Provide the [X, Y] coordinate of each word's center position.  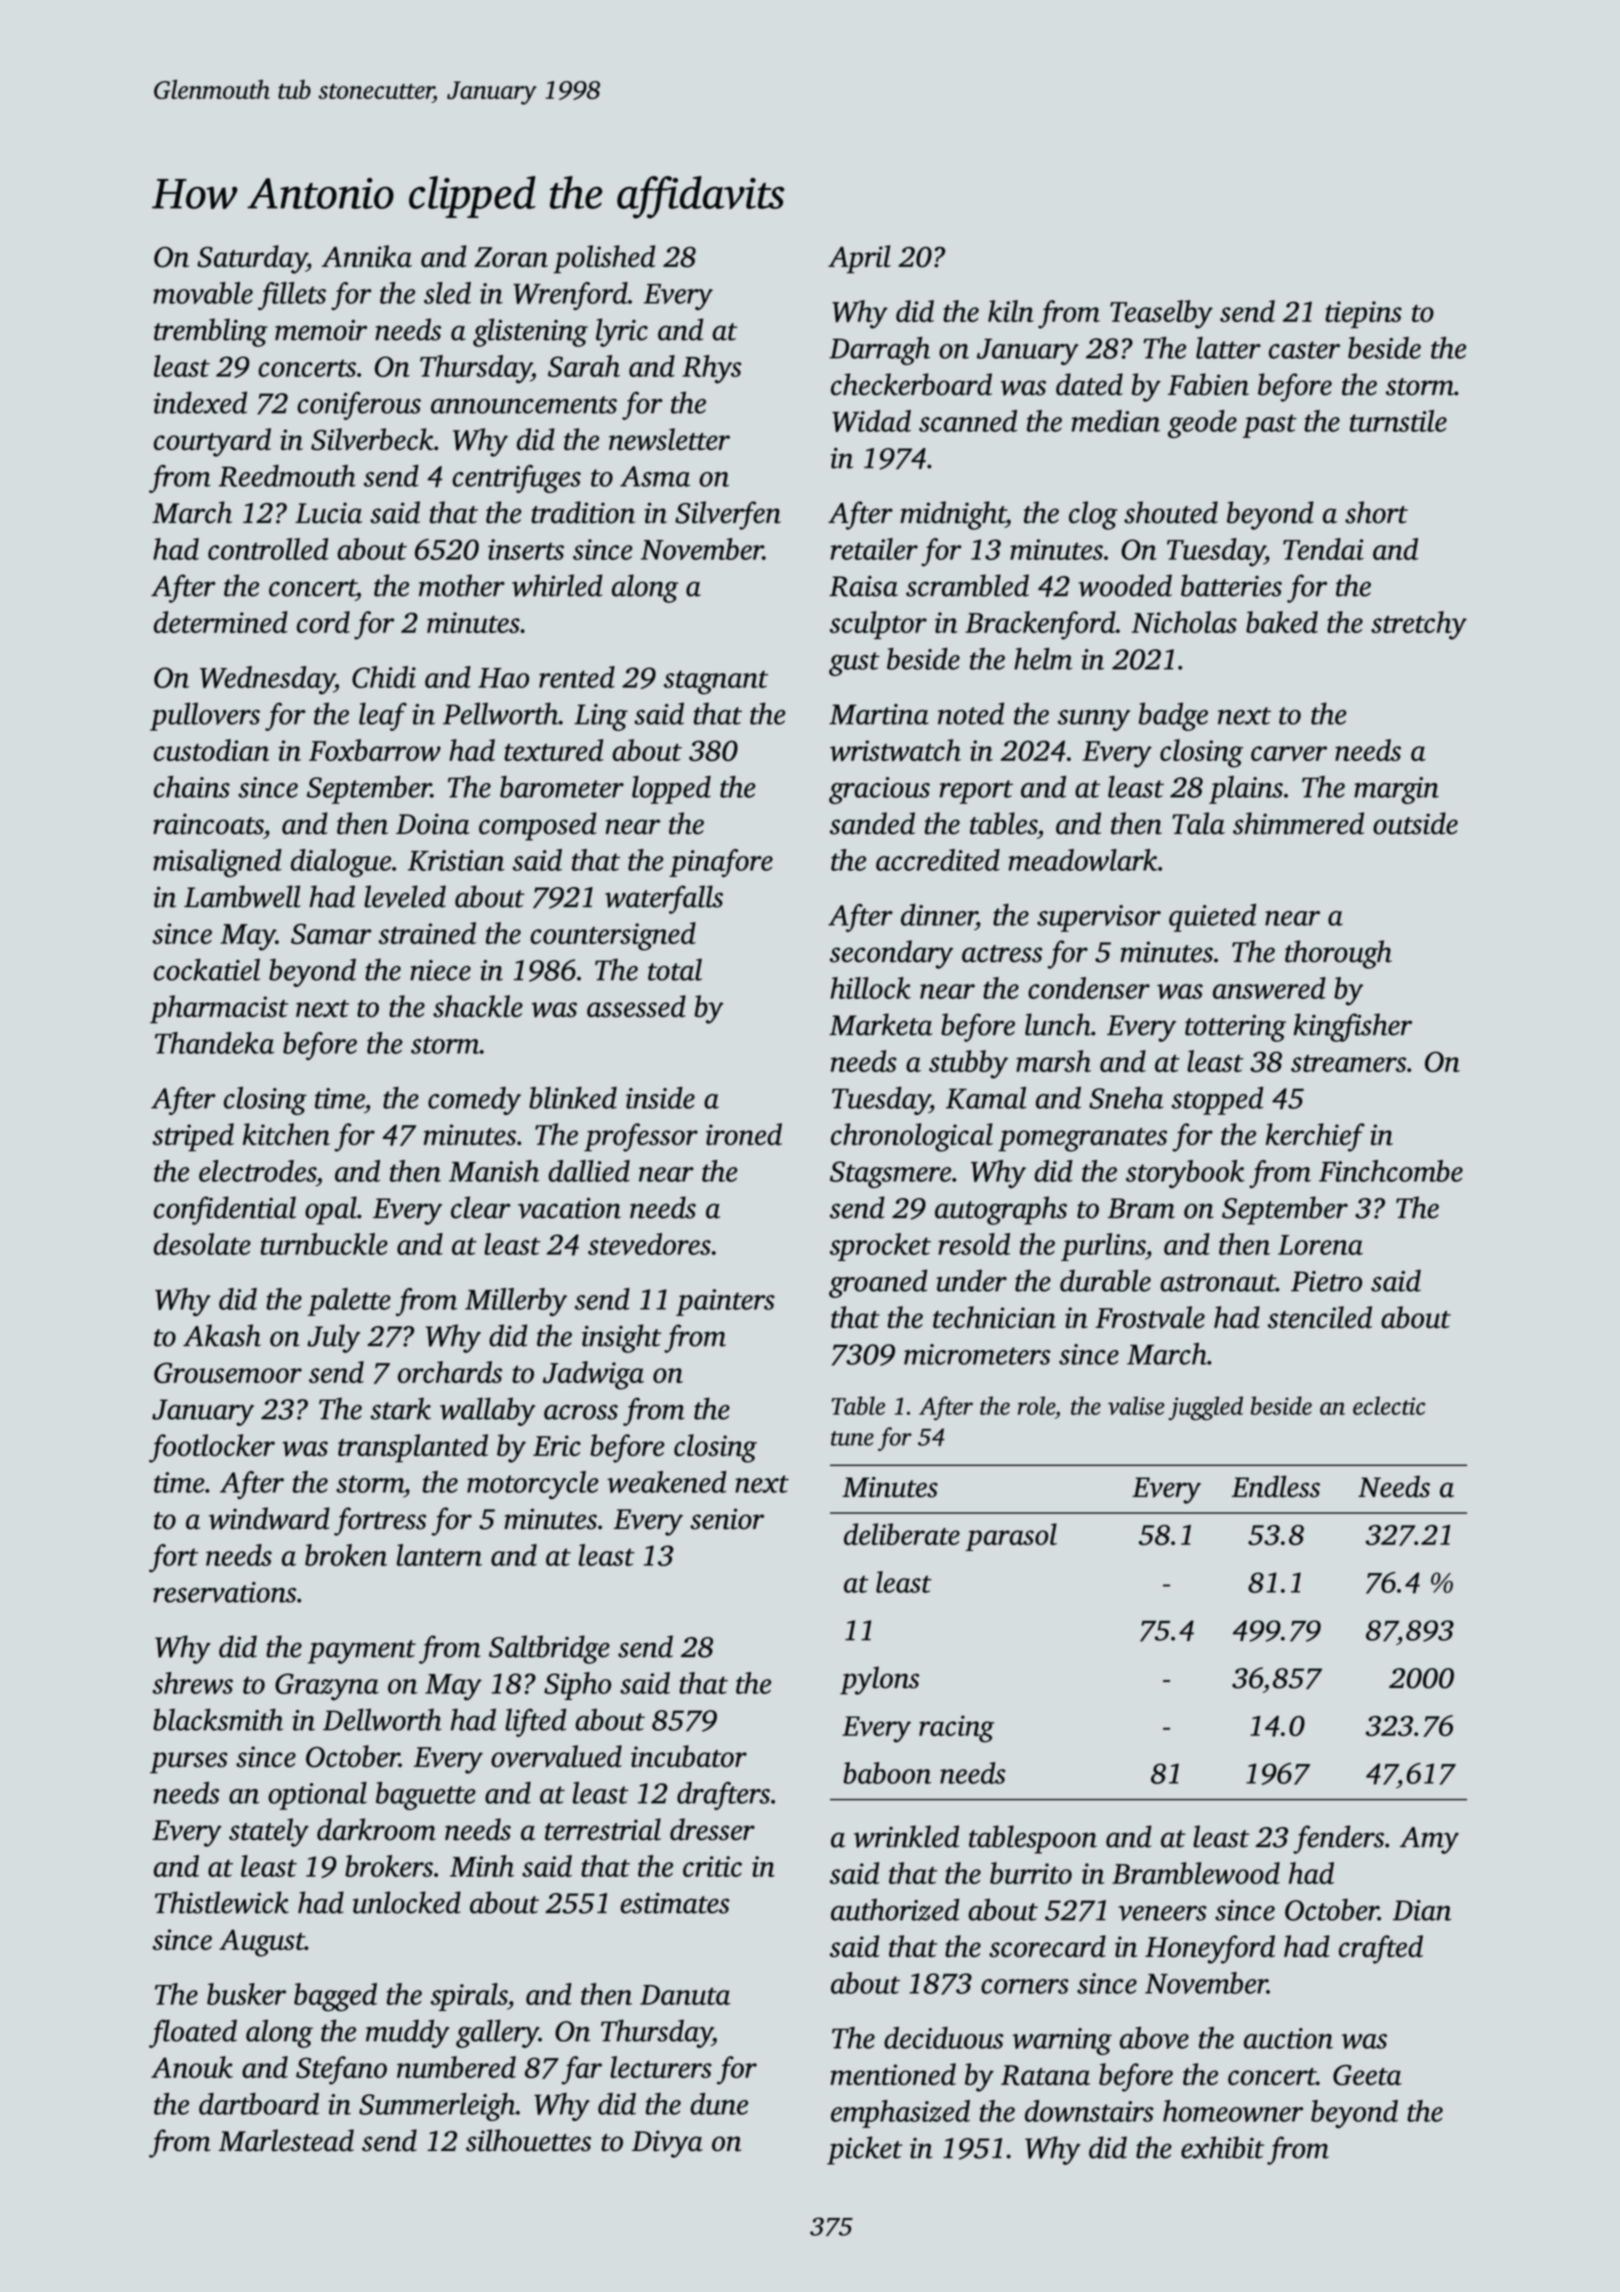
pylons [879, 1680]
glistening [530, 332]
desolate [202, 1244]
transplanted [413, 1448]
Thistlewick [222, 1902]
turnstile [1398, 421]
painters [725, 1302]
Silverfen [728, 515]
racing [956, 1729]
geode [1202, 424]
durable [1105, 1280]
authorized [895, 1909]
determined [221, 622]
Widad [871, 421]
